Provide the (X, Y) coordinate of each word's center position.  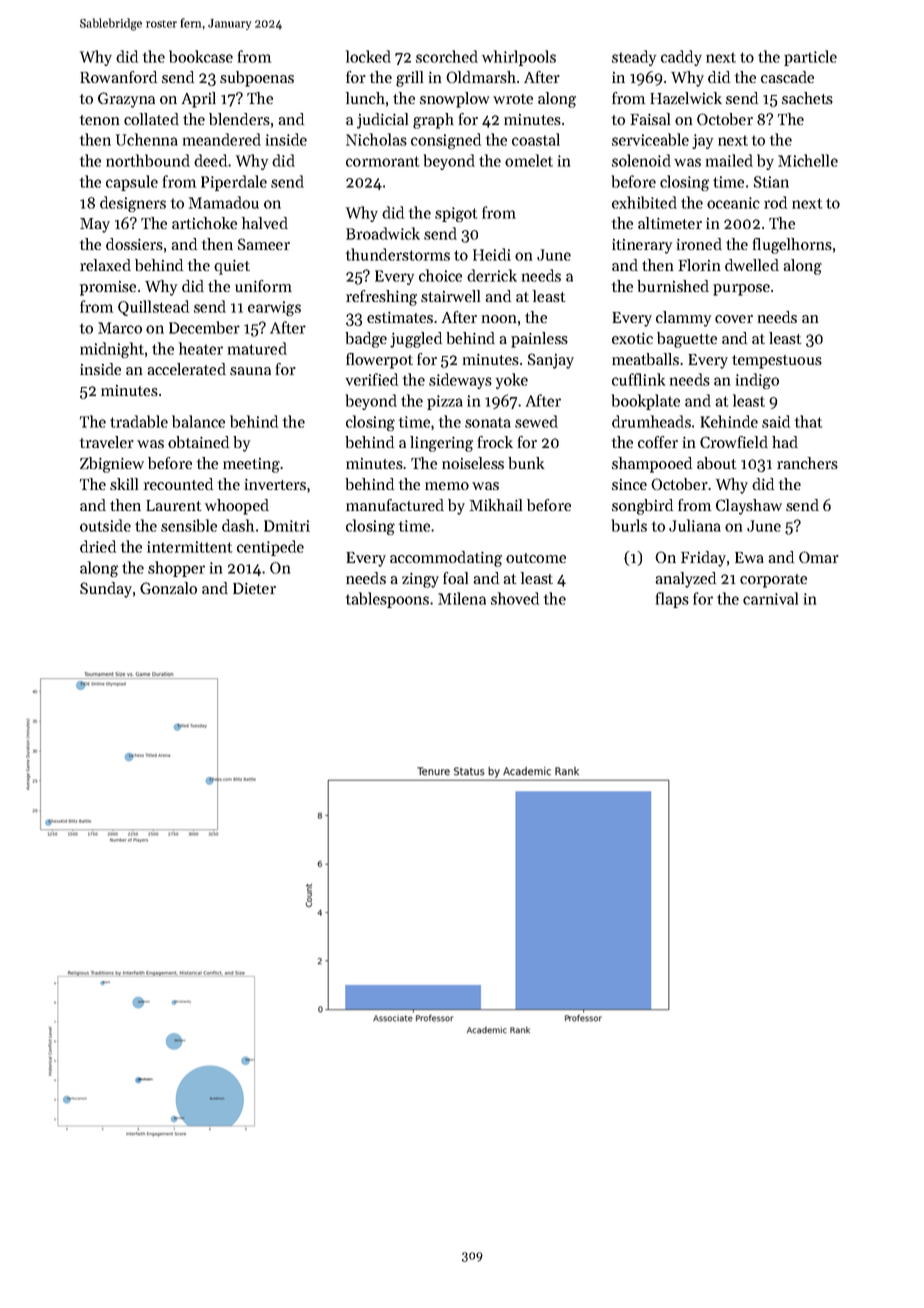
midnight (112, 350)
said (776, 421)
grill (409, 79)
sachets (807, 98)
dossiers (134, 244)
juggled (416, 340)
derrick (492, 275)
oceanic (733, 203)
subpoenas (257, 79)
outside (105, 525)
